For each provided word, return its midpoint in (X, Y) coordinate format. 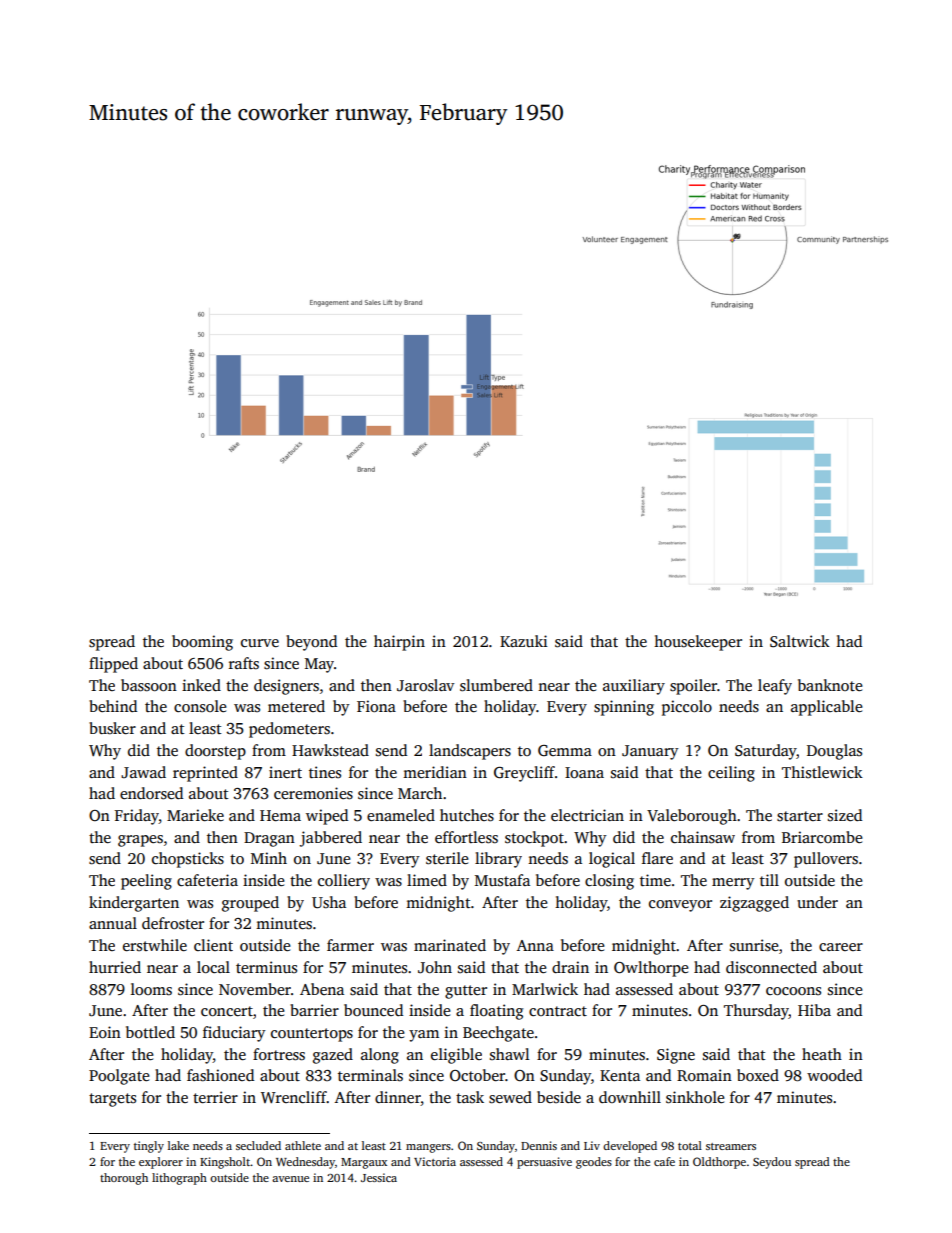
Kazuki (524, 641)
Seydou (772, 1163)
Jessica (379, 1177)
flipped (113, 665)
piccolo (687, 708)
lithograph (179, 1179)
